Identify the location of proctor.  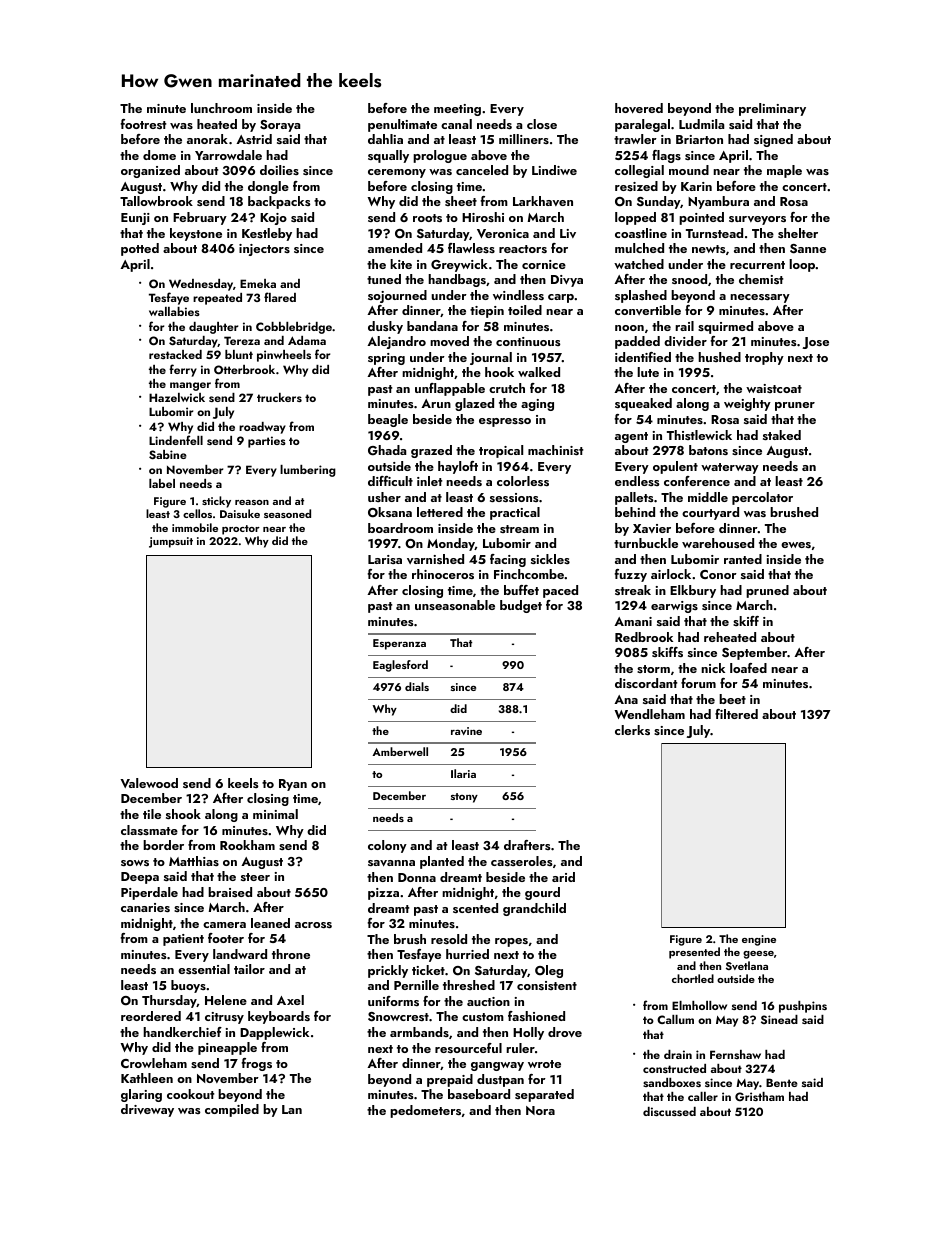
(241, 530).
